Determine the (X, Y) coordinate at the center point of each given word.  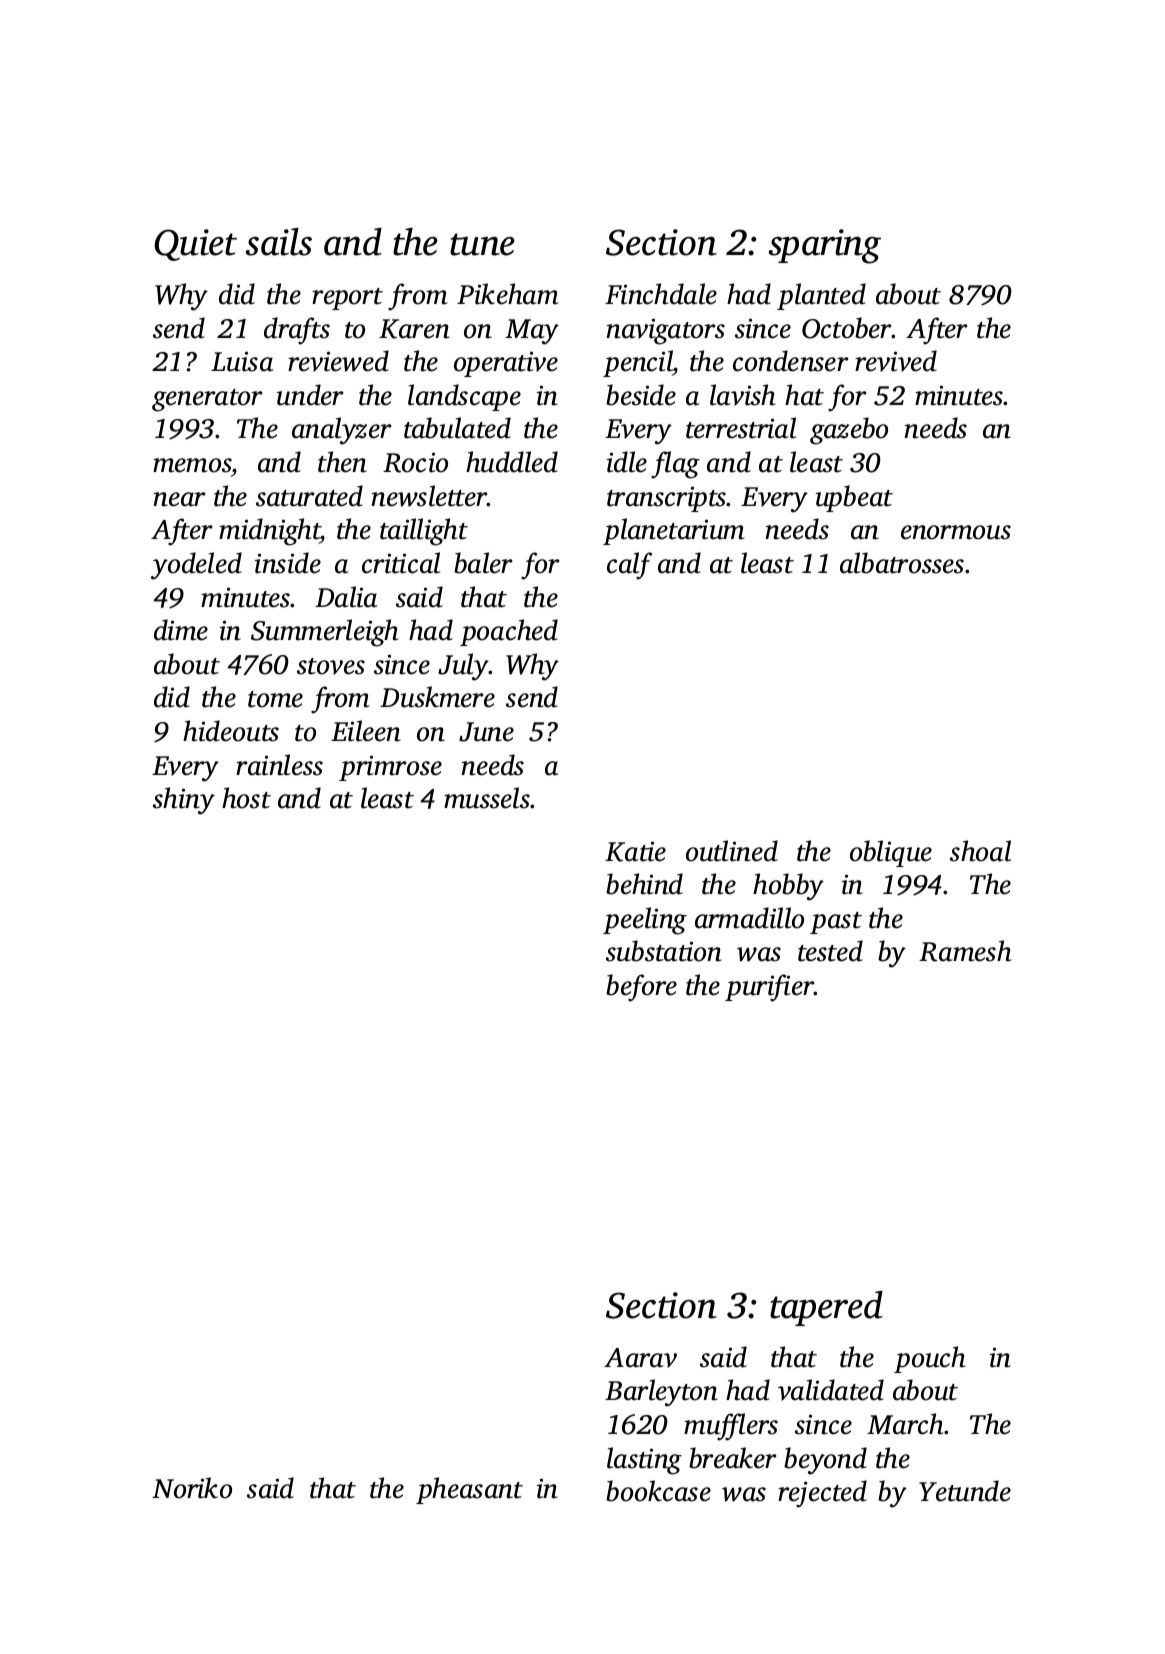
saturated (309, 496)
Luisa (242, 361)
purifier (769, 988)
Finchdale (661, 294)
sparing (825, 246)
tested (830, 951)
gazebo (849, 431)
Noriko (192, 1488)
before (641, 988)
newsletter (429, 496)
